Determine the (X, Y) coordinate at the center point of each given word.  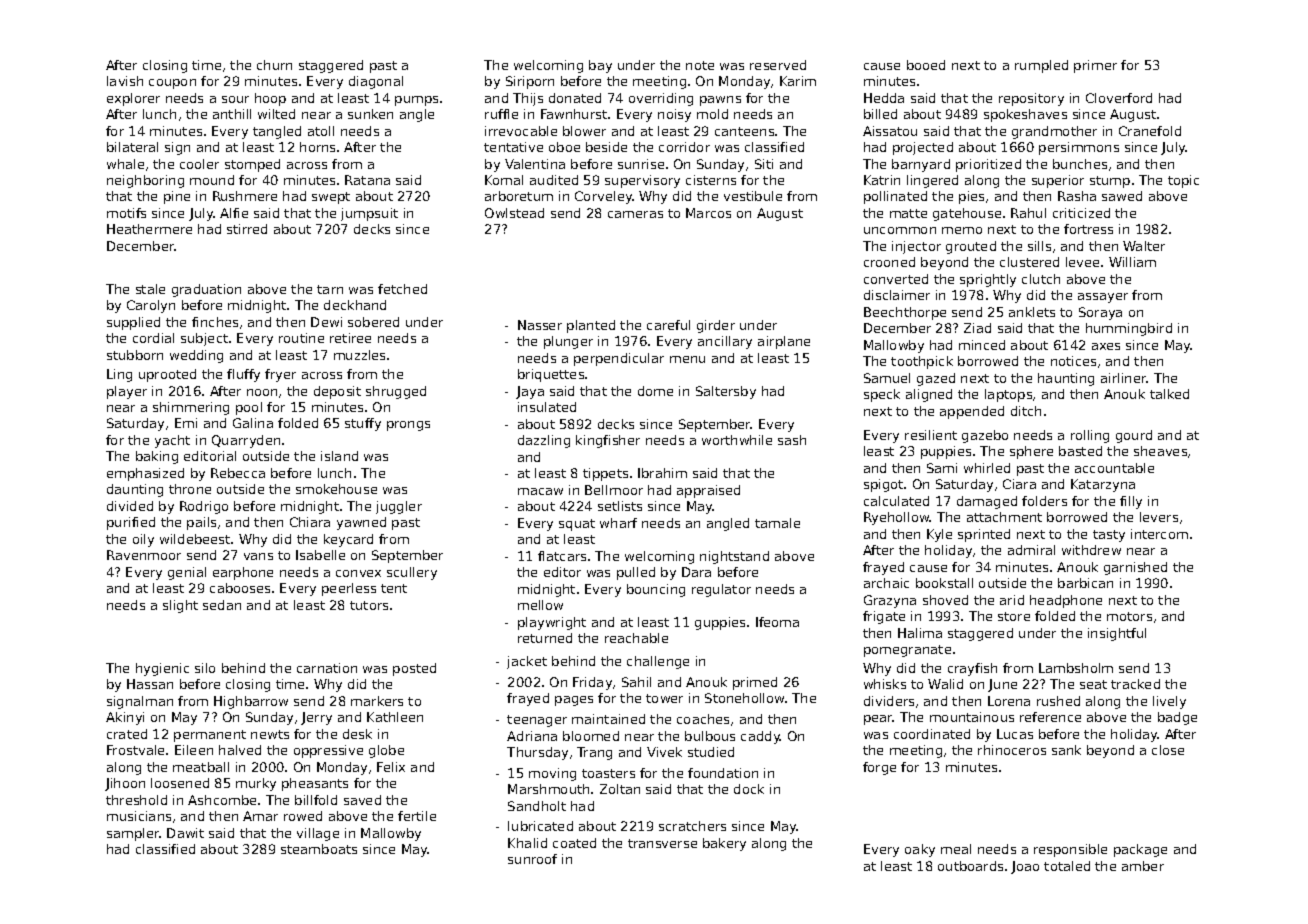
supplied (133, 323)
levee (1082, 262)
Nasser (540, 325)
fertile (417, 816)
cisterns (711, 180)
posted (414, 669)
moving (552, 774)
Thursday (537, 753)
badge (1177, 718)
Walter (1144, 246)
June (1002, 685)
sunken (370, 114)
